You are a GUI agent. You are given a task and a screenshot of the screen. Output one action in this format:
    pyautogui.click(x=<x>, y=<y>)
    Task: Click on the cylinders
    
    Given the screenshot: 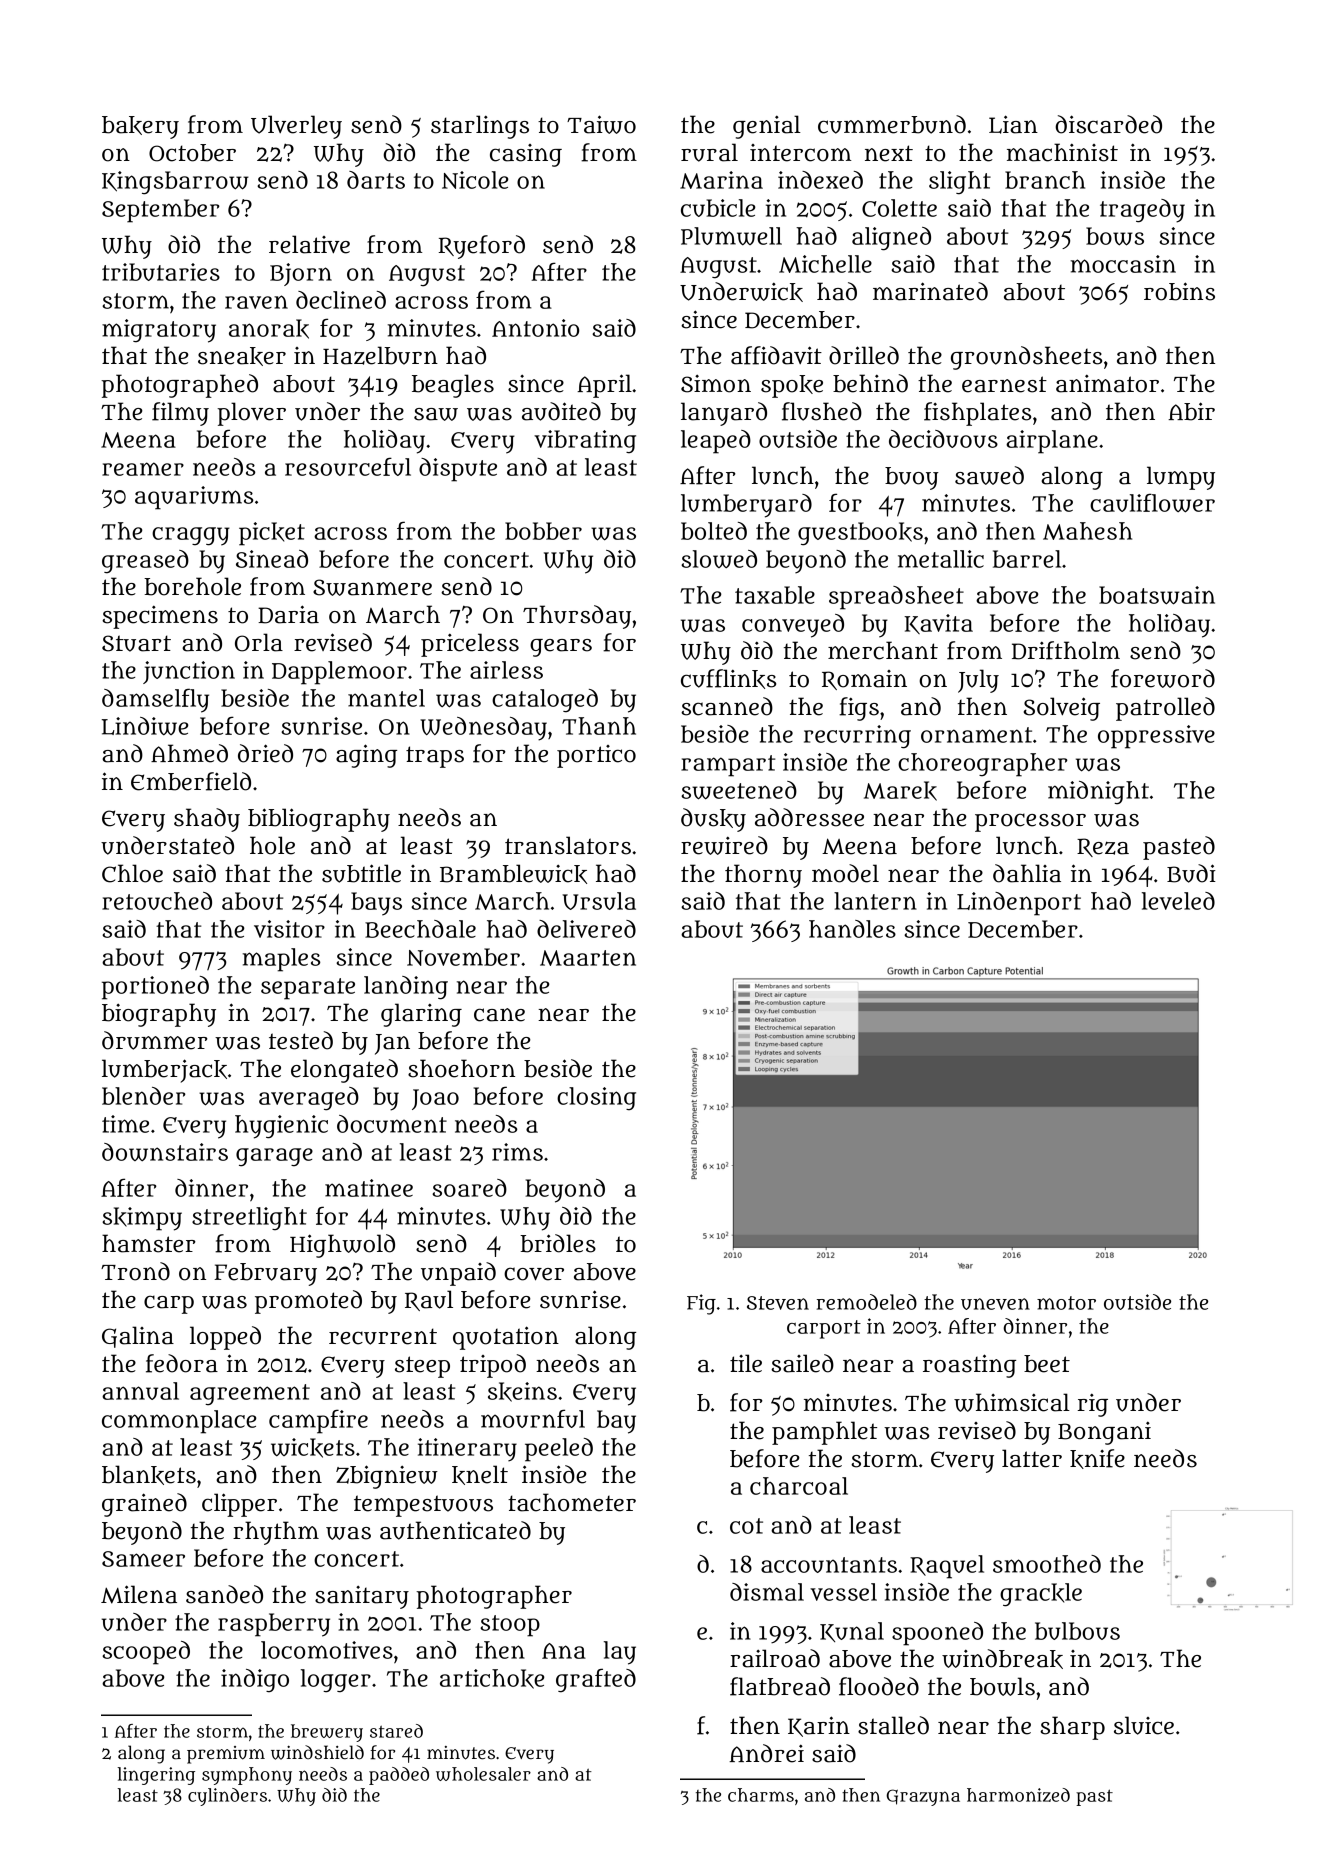 What is the action you would take?
    pyautogui.click(x=227, y=1797)
